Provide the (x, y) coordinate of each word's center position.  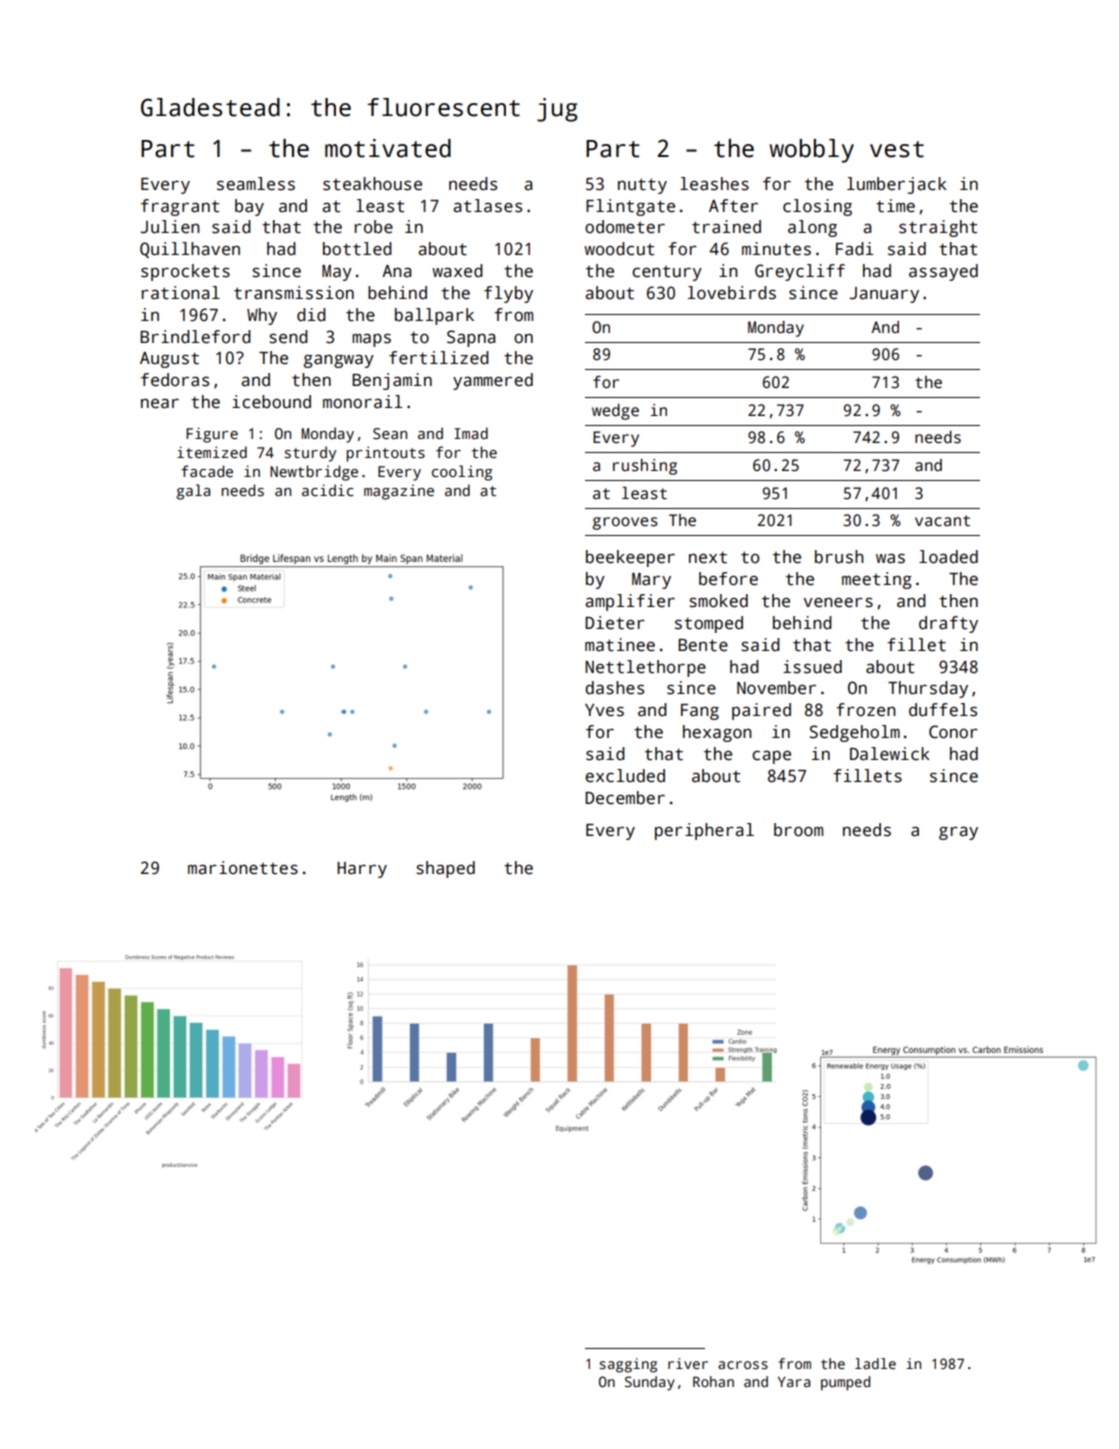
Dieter (615, 623)
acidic (328, 490)
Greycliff (800, 272)
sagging (628, 1365)
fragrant (180, 207)
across (743, 1365)
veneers (838, 603)
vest (897, 149)
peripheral (704, 831)
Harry (362, 870)
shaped (445, 869)
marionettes (243, 868)
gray (958, 833)
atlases (487, 206)
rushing (645, 467)
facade (207, 471)
